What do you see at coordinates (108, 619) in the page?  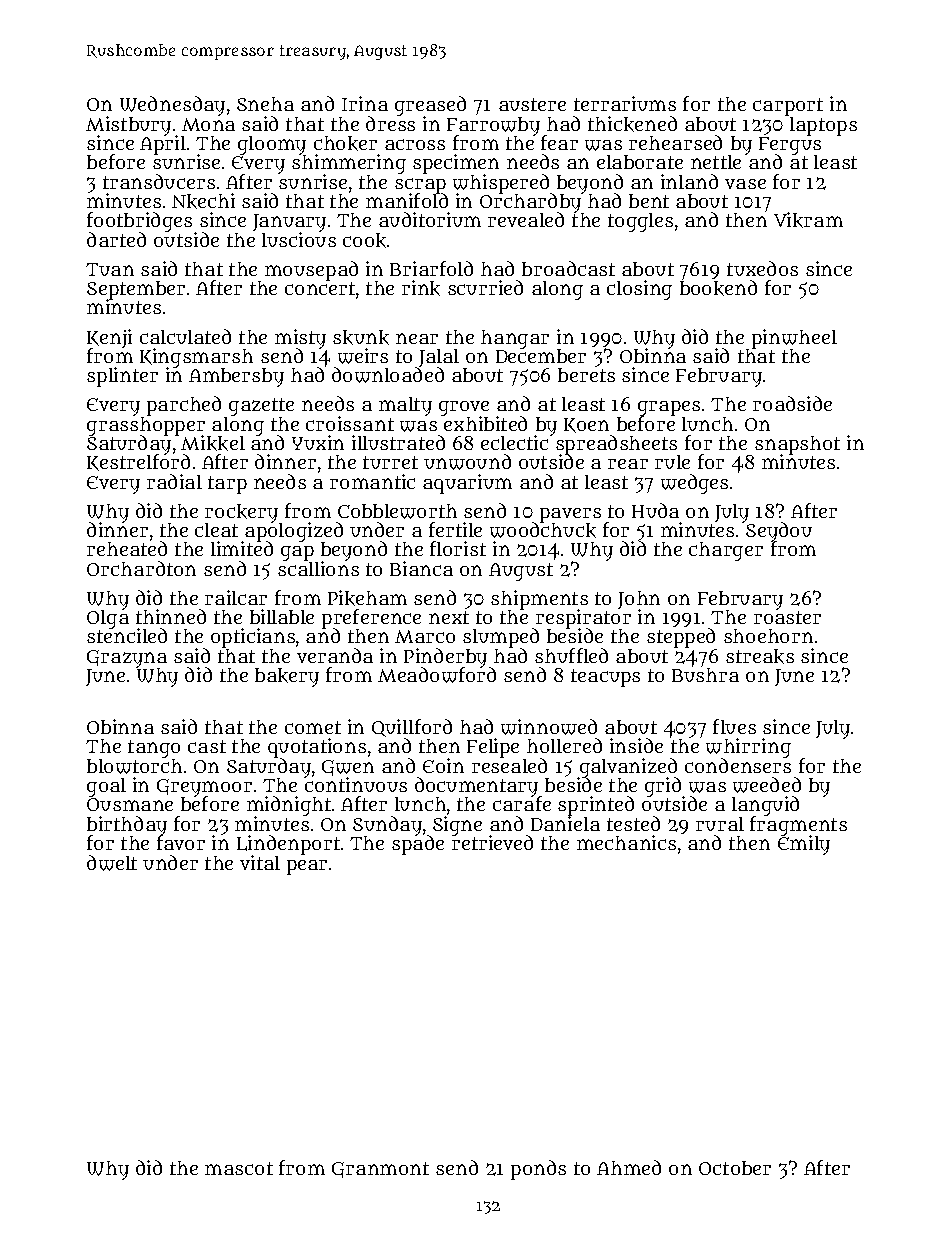 I see `Olga` at bounding box center [108, 619].
